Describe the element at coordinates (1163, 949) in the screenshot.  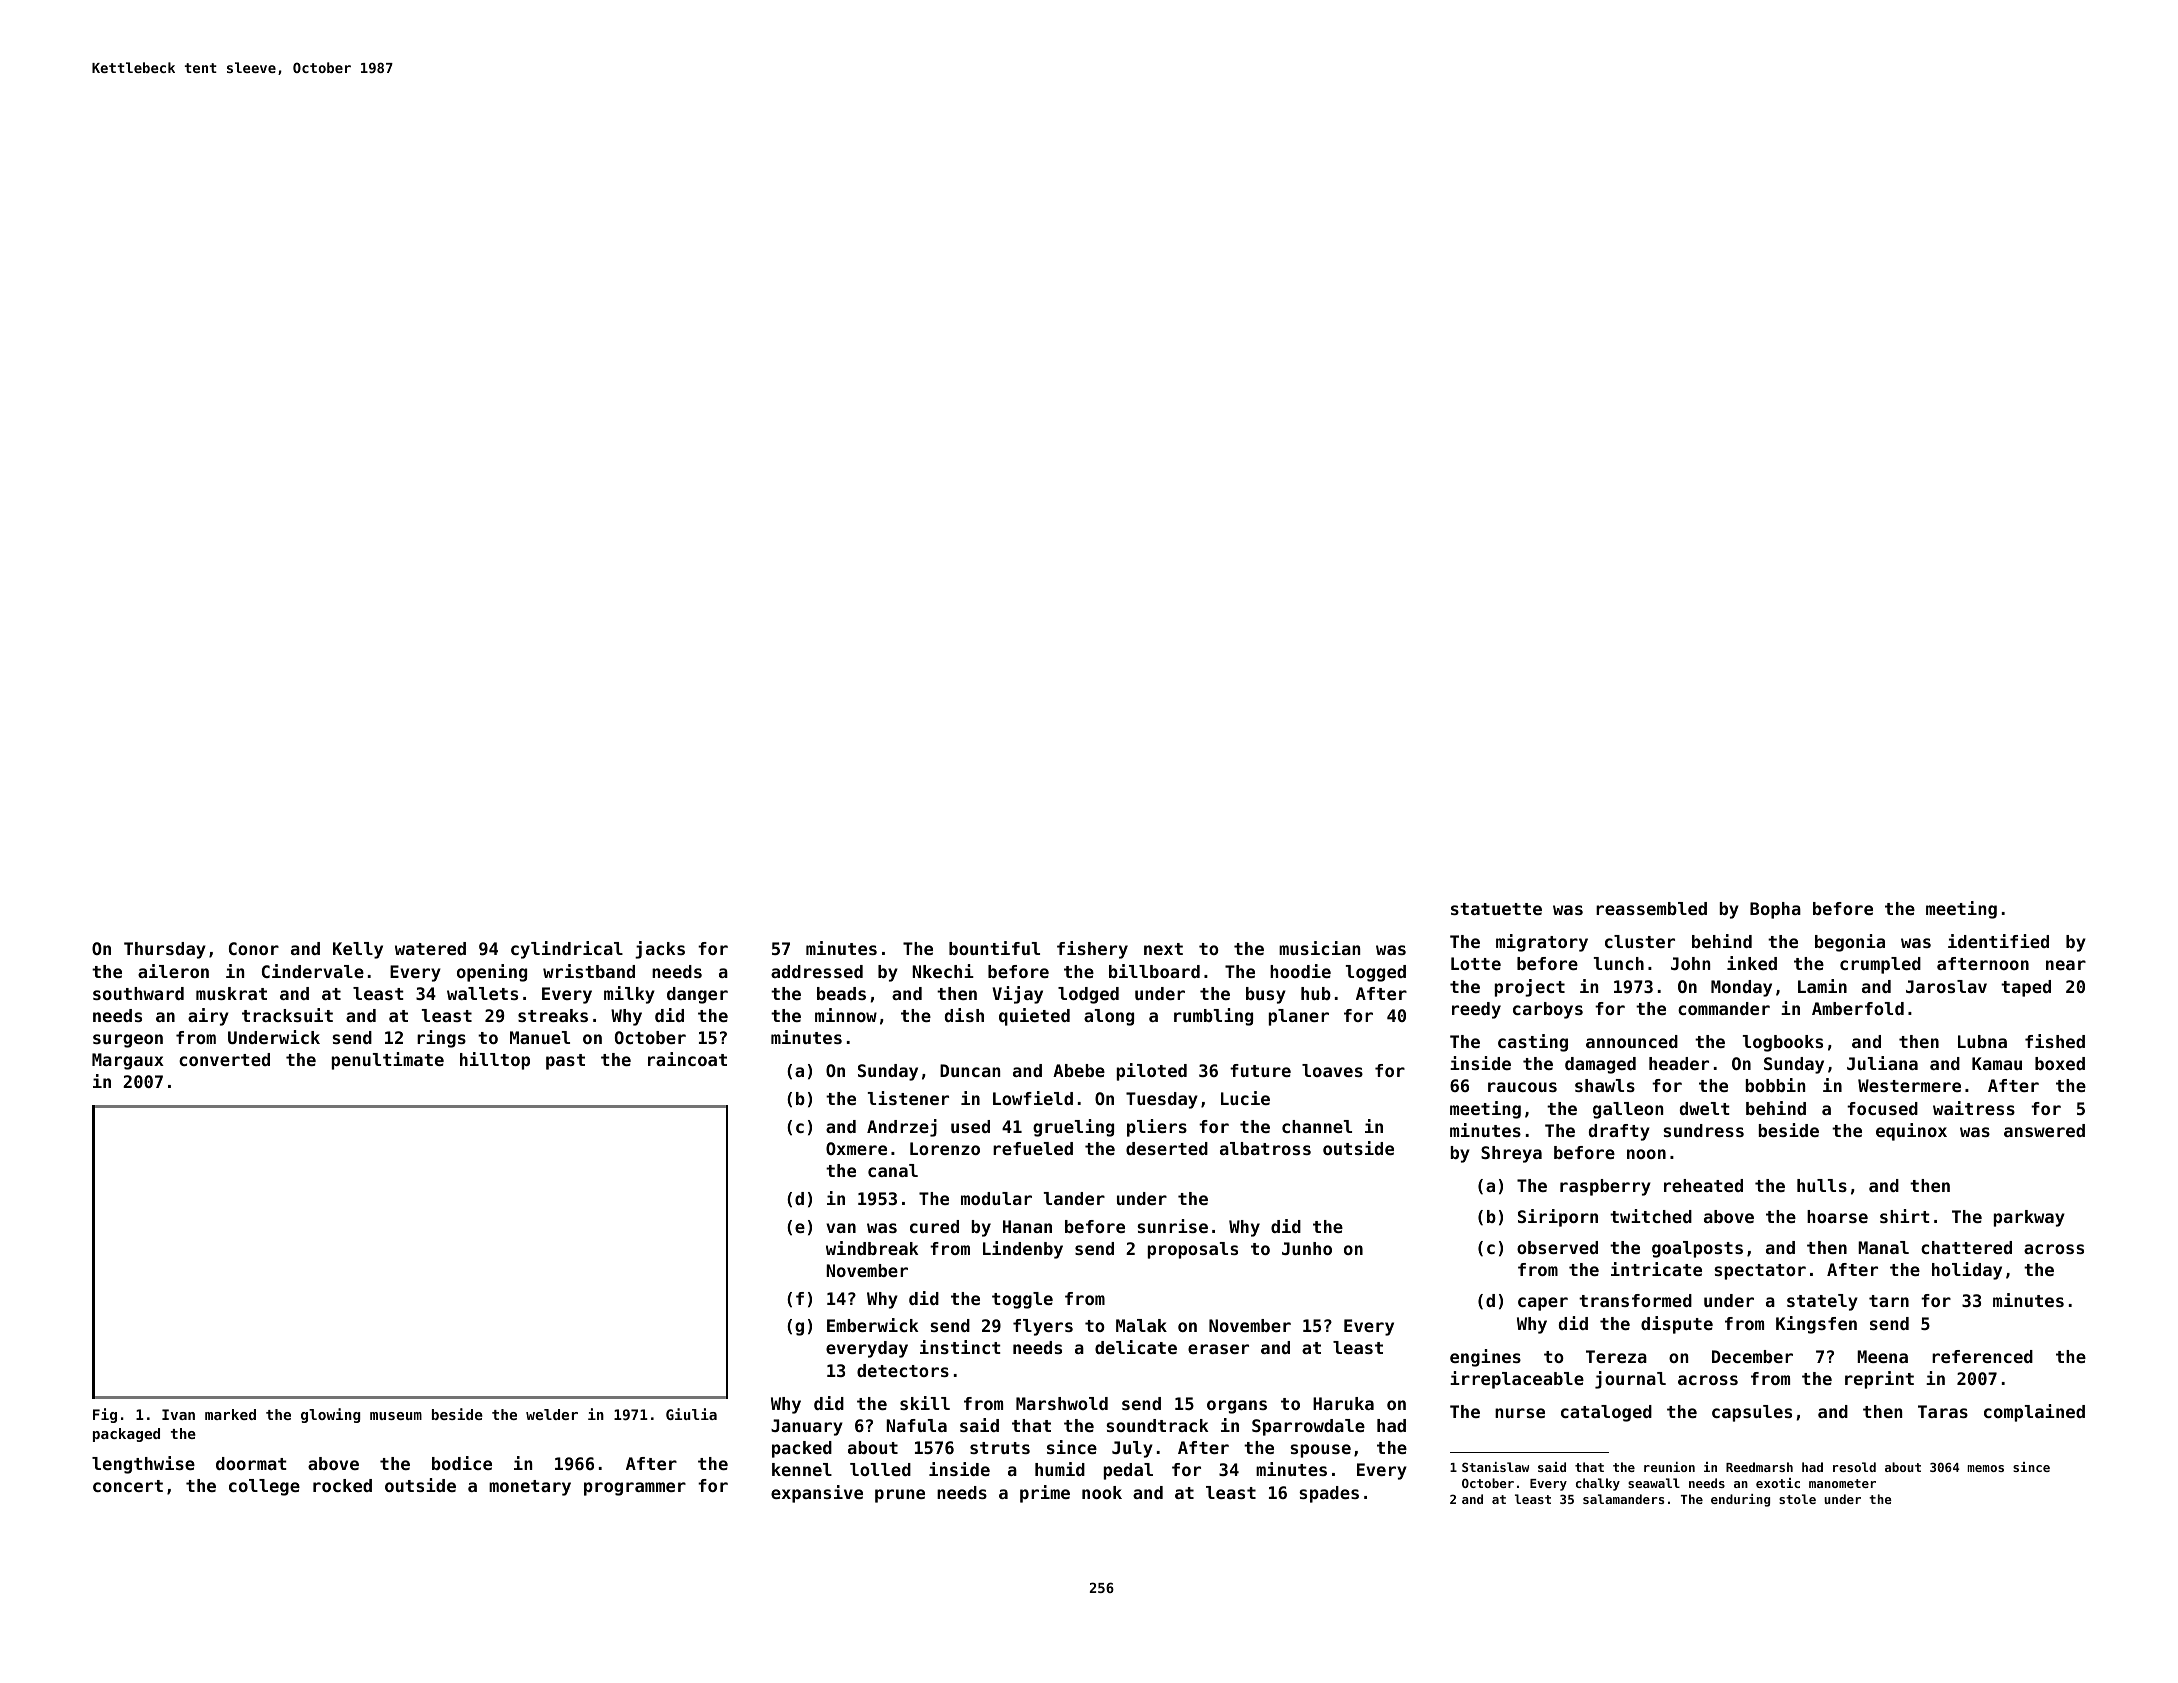
I see `next` at that location.
